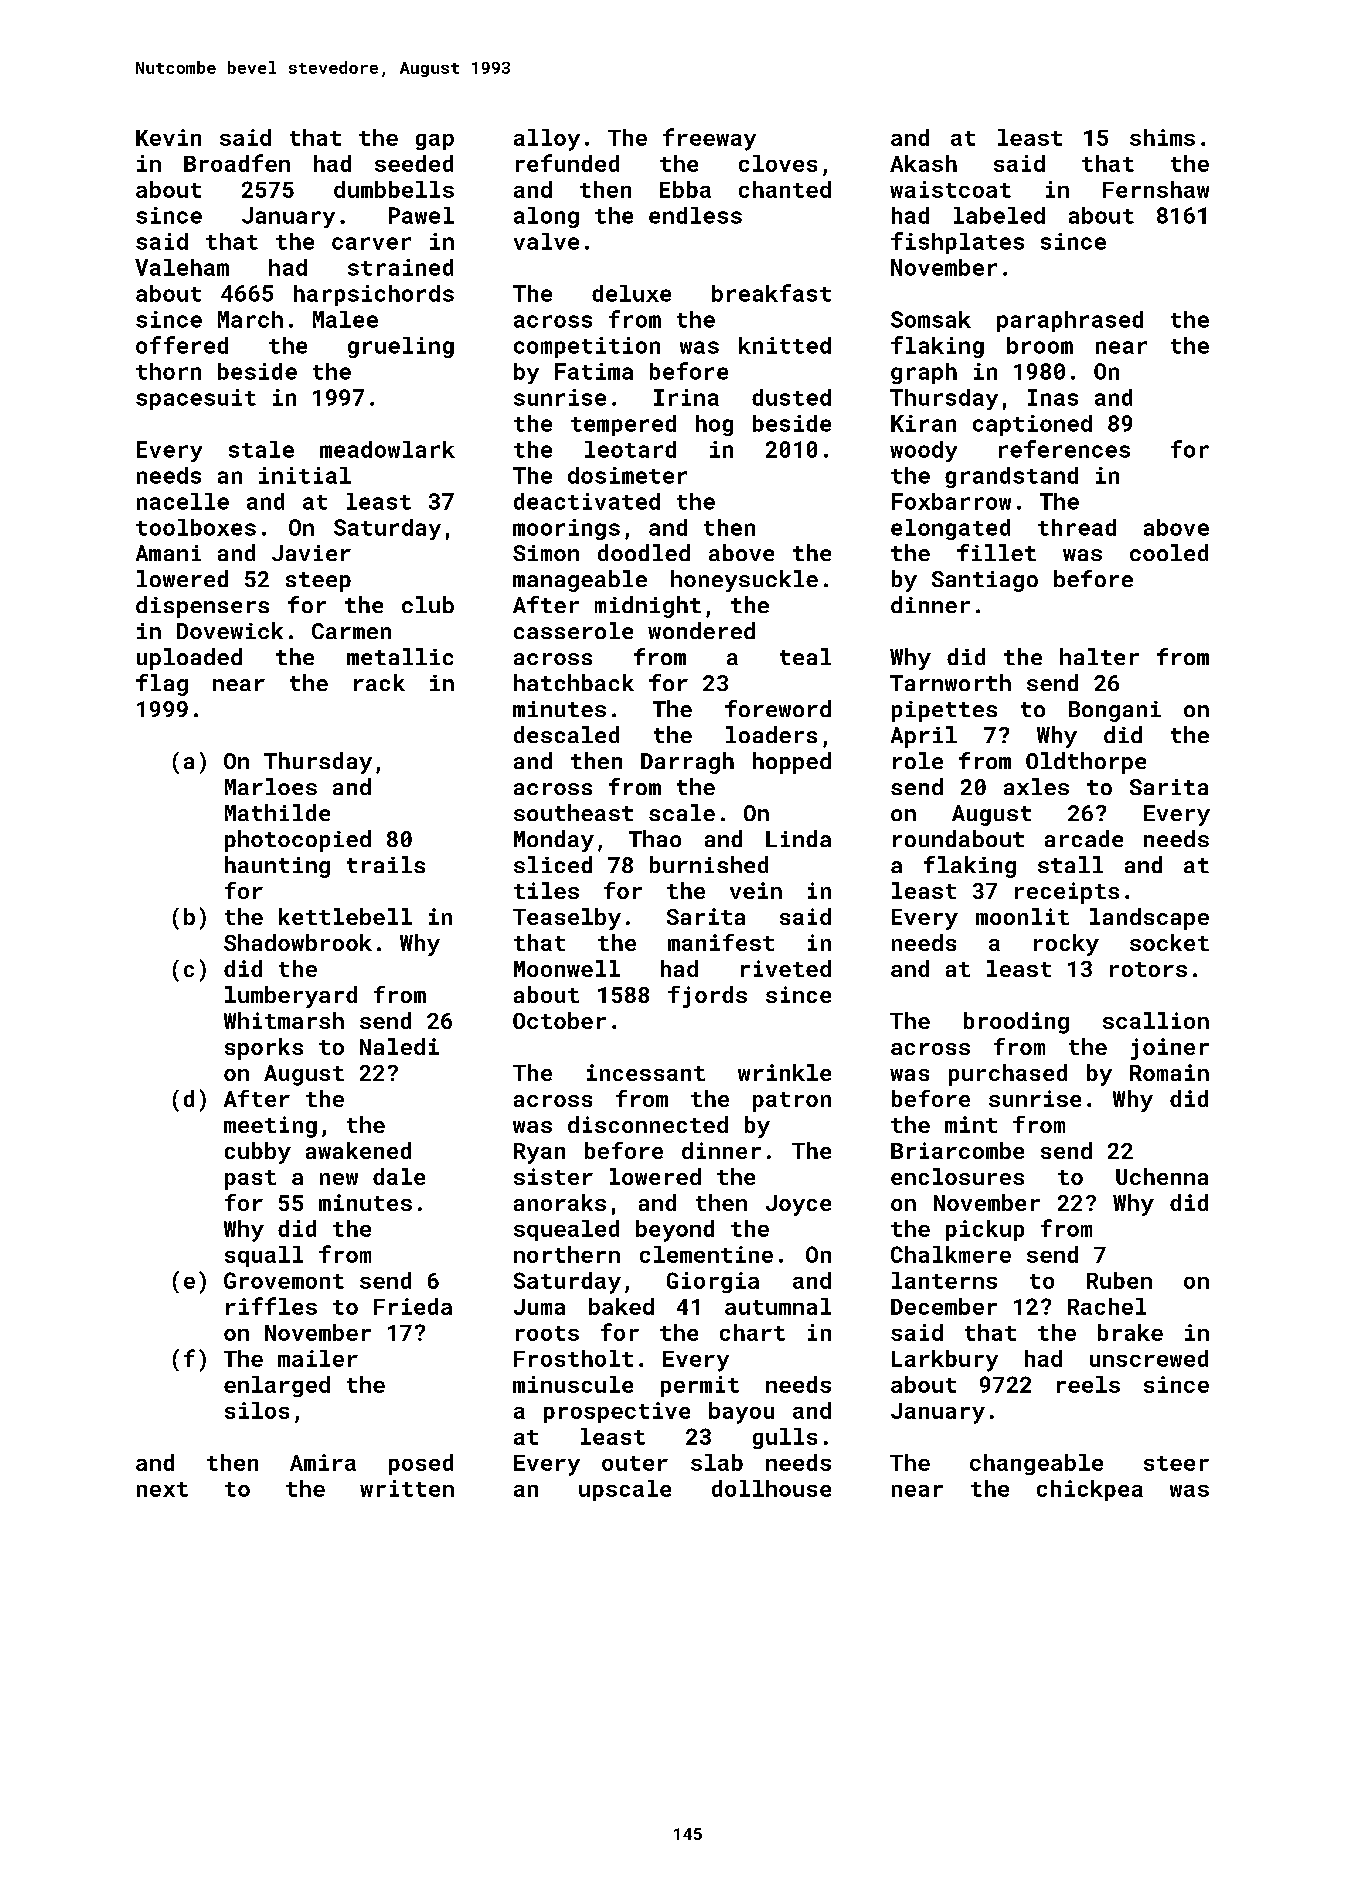 The image size is (1345, 1902). I want to click on refunded, so click(567, 163).
